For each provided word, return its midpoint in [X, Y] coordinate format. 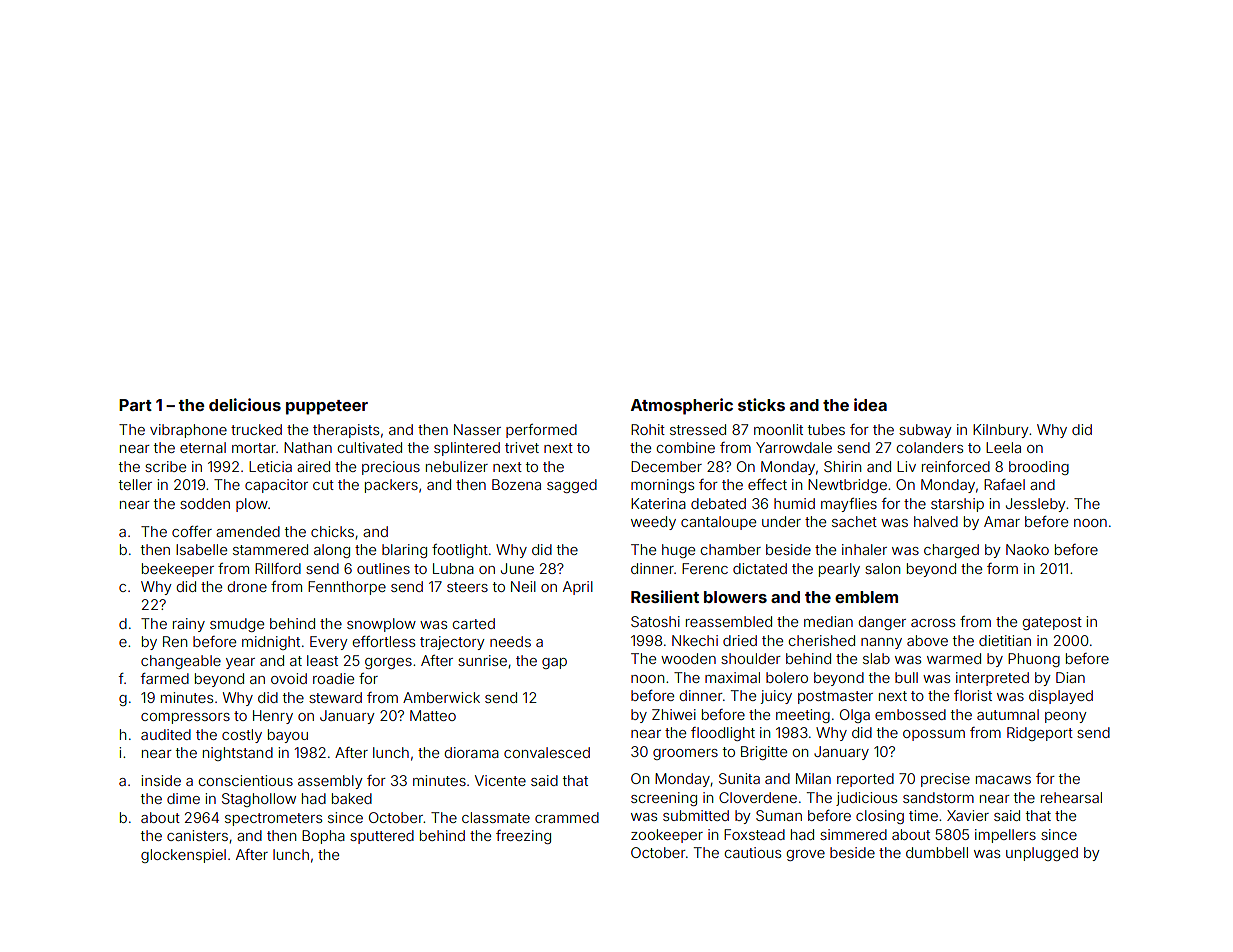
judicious [866, 799]
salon [882, 568]
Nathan [308, 447]
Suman [779, 815]
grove [805, 855]
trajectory [452, 643]
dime [183, 798]
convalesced [547, 752]
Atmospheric [682, 406]
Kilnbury [1001, 431]
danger [882, 623]
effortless [384, 641]
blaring [404, 551]
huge [678, 551]
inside [161, 780]
